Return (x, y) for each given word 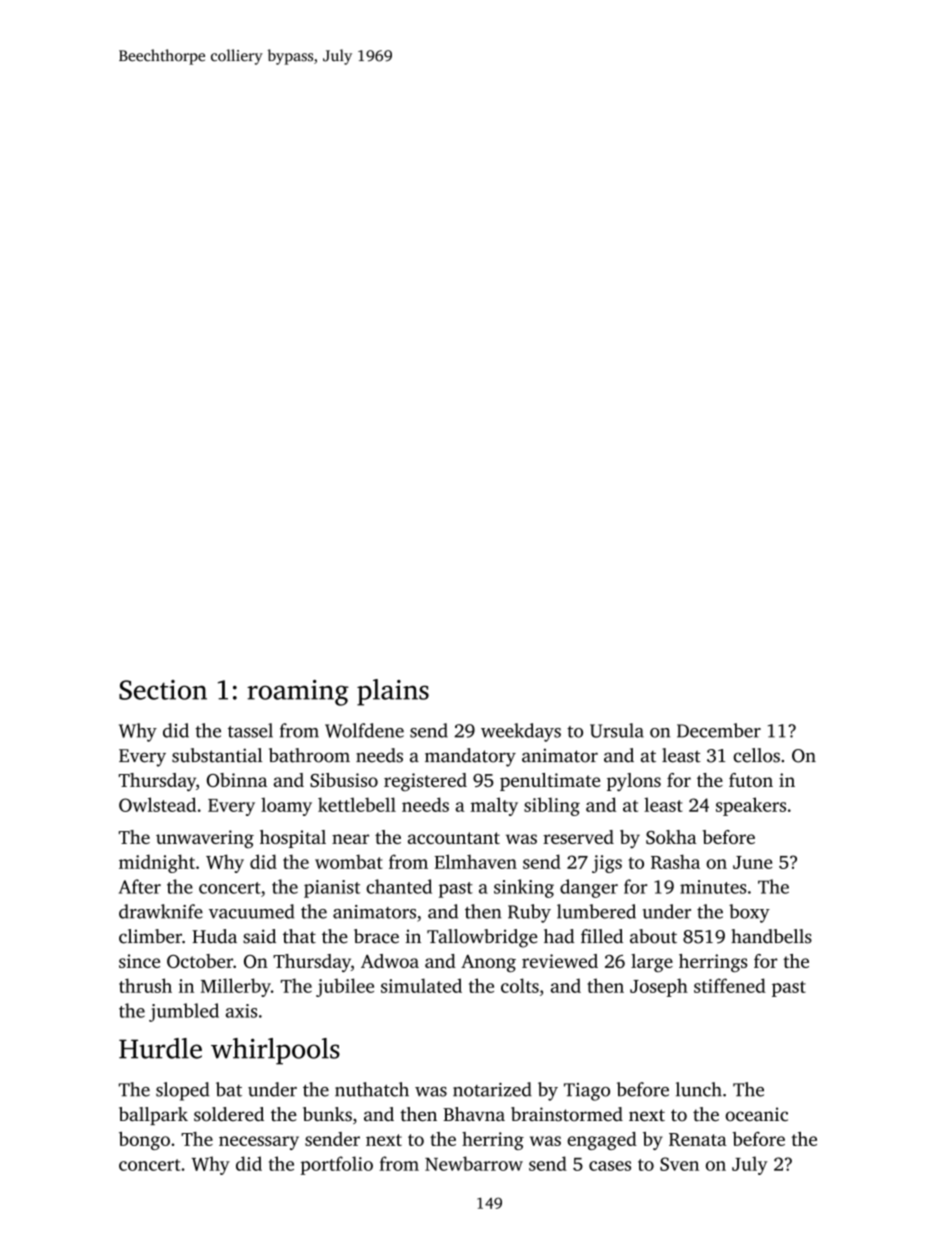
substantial (217, 755)
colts (520, 985)
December (719, 730)
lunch (699, 1089)
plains (393, 692)
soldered (229, 1114)
